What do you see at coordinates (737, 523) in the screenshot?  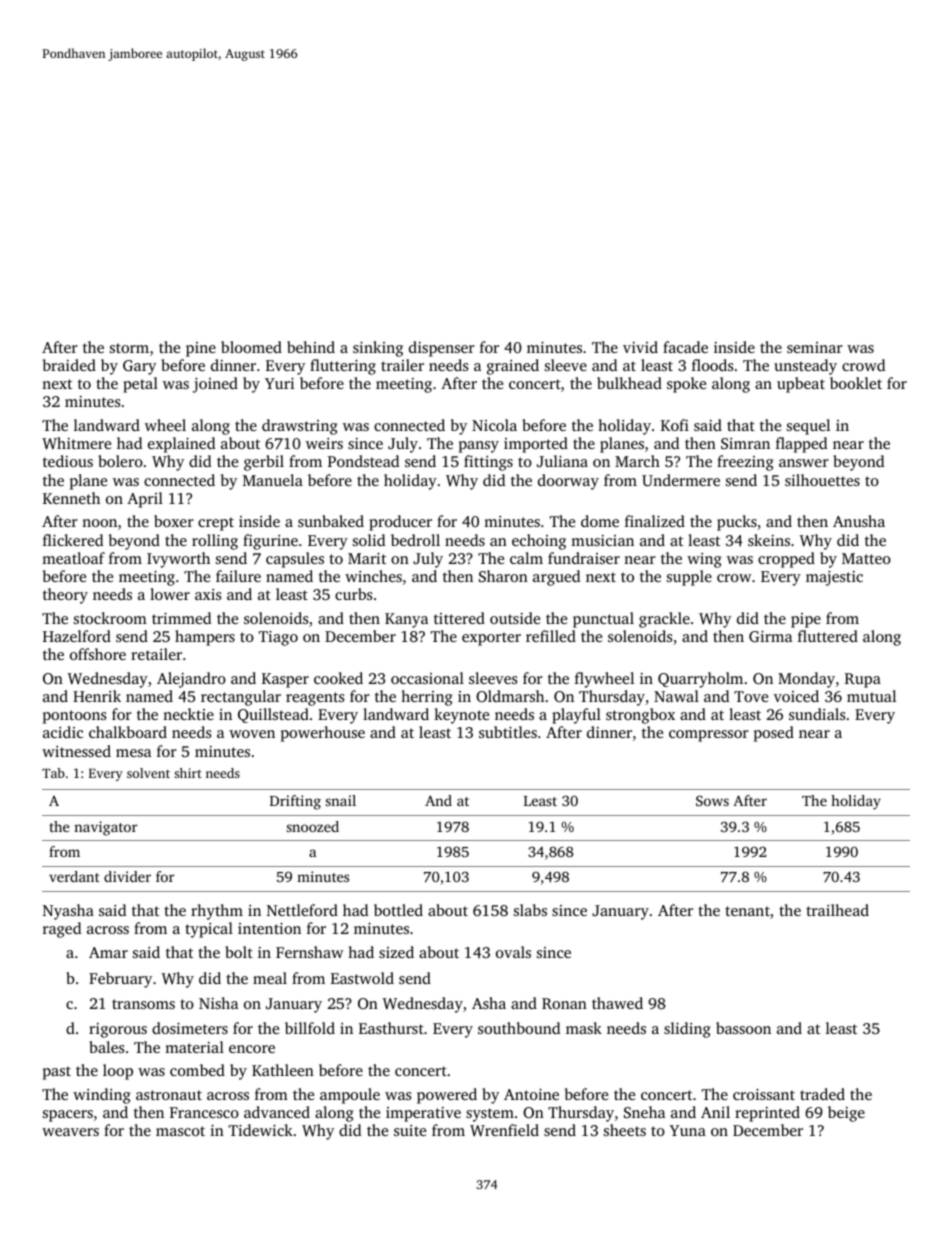 I see `pucks` at bounding box center [737, 523].
